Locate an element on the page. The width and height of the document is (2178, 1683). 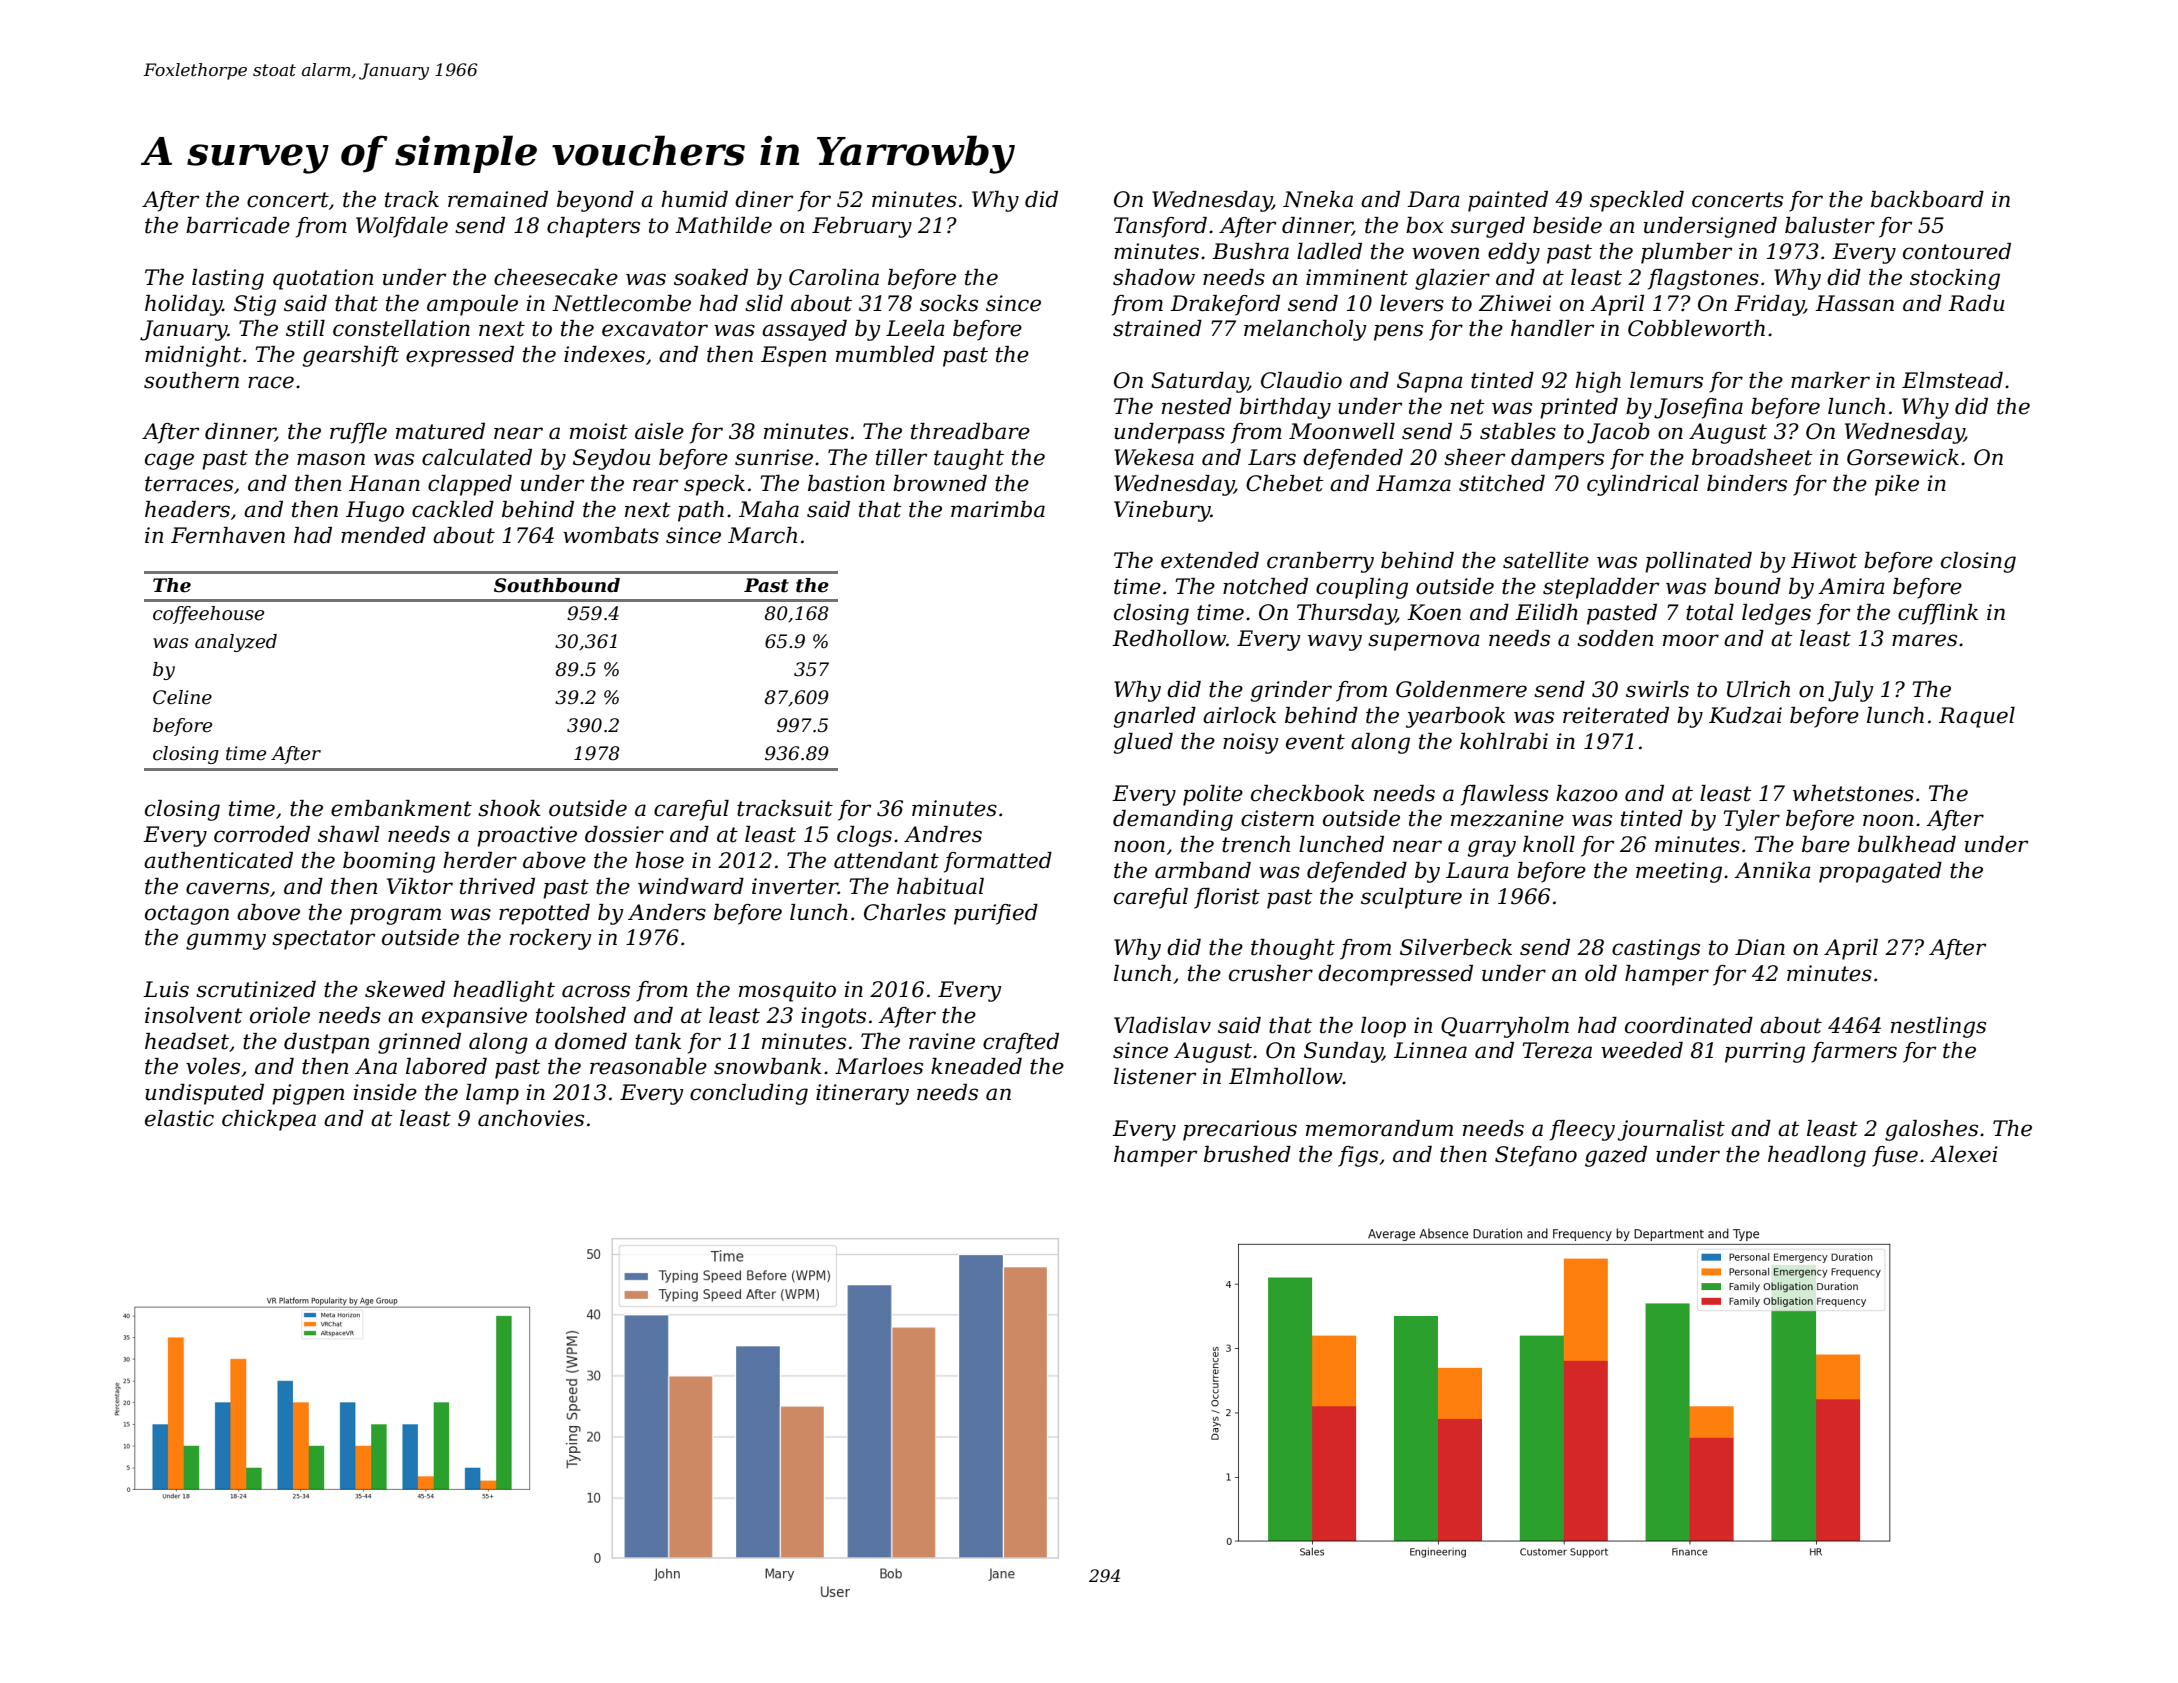
Nneka is located at coordinates (1318, 199).
